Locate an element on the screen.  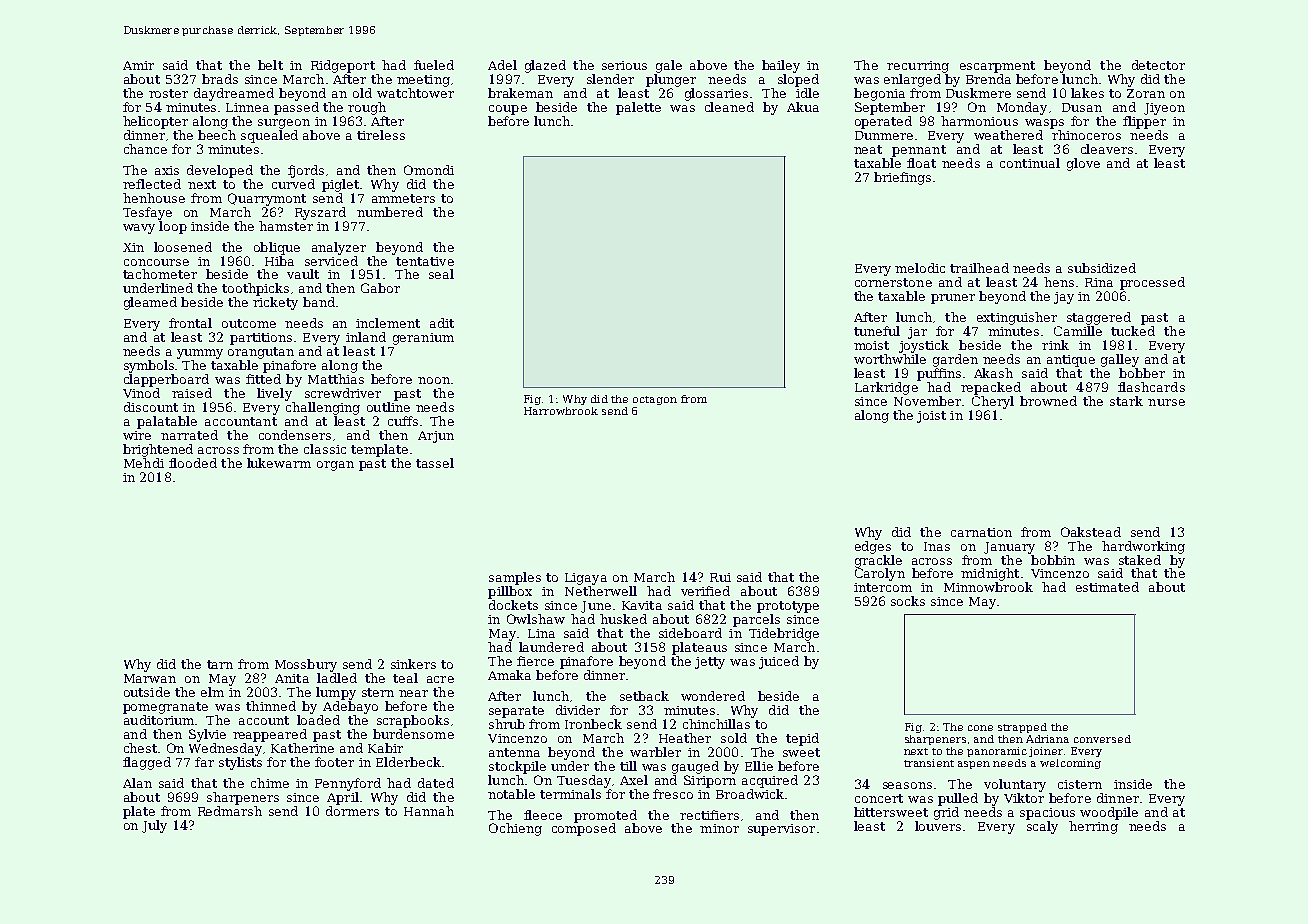
melodic is located at coordinates (920, 268).
